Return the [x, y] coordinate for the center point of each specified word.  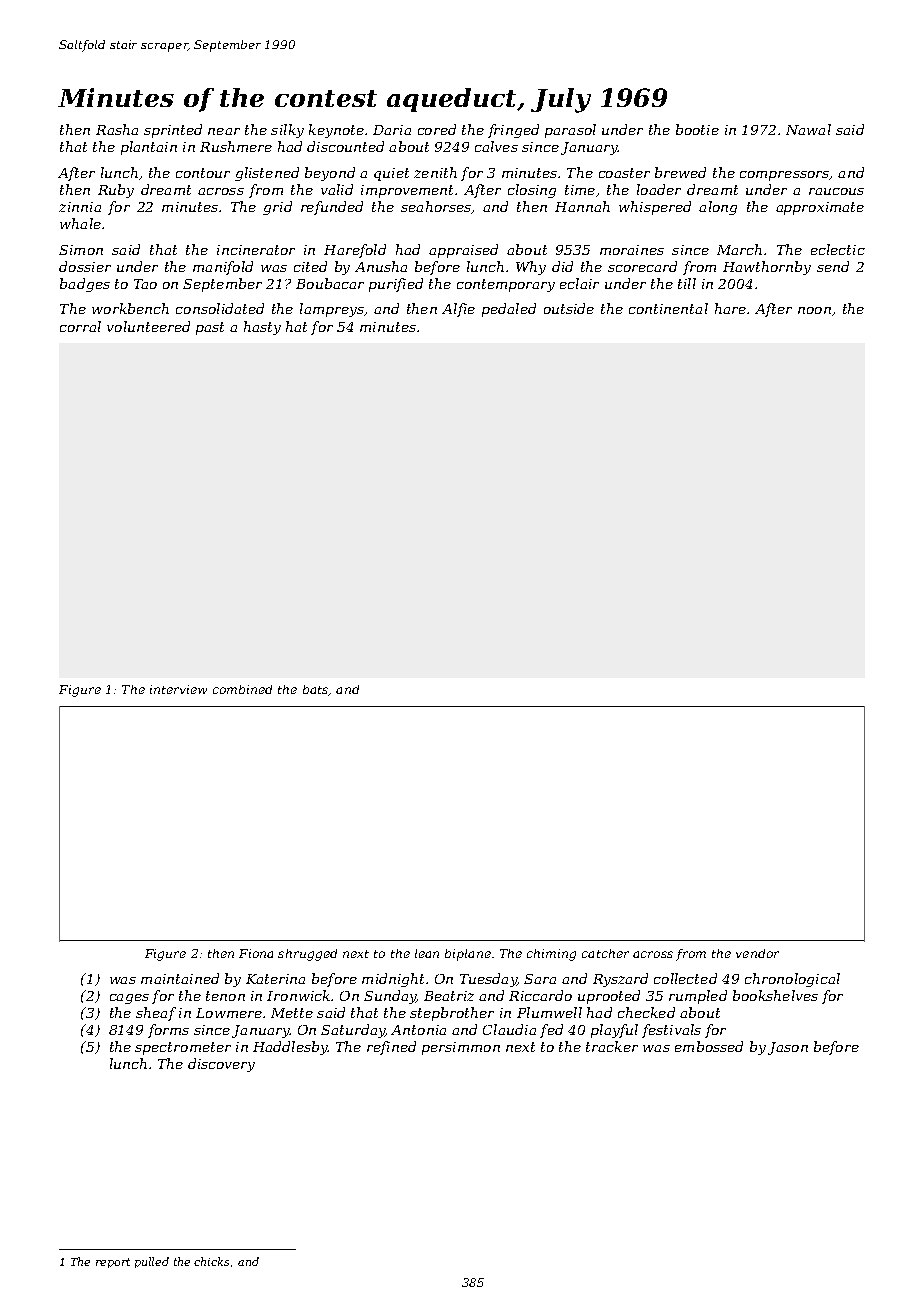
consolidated [220, 308]
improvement [407, 191]
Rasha [117, 129]
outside [569, 308]
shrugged [307, 955]
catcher [605, 953]
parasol [570, 131]
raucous [836, 191]
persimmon [461, 1048]
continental [668, 308]
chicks [211, 1261]
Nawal [808, 129]
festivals [671, 1031]
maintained [180, 978]
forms [168, 1031]
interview [178, 689]
